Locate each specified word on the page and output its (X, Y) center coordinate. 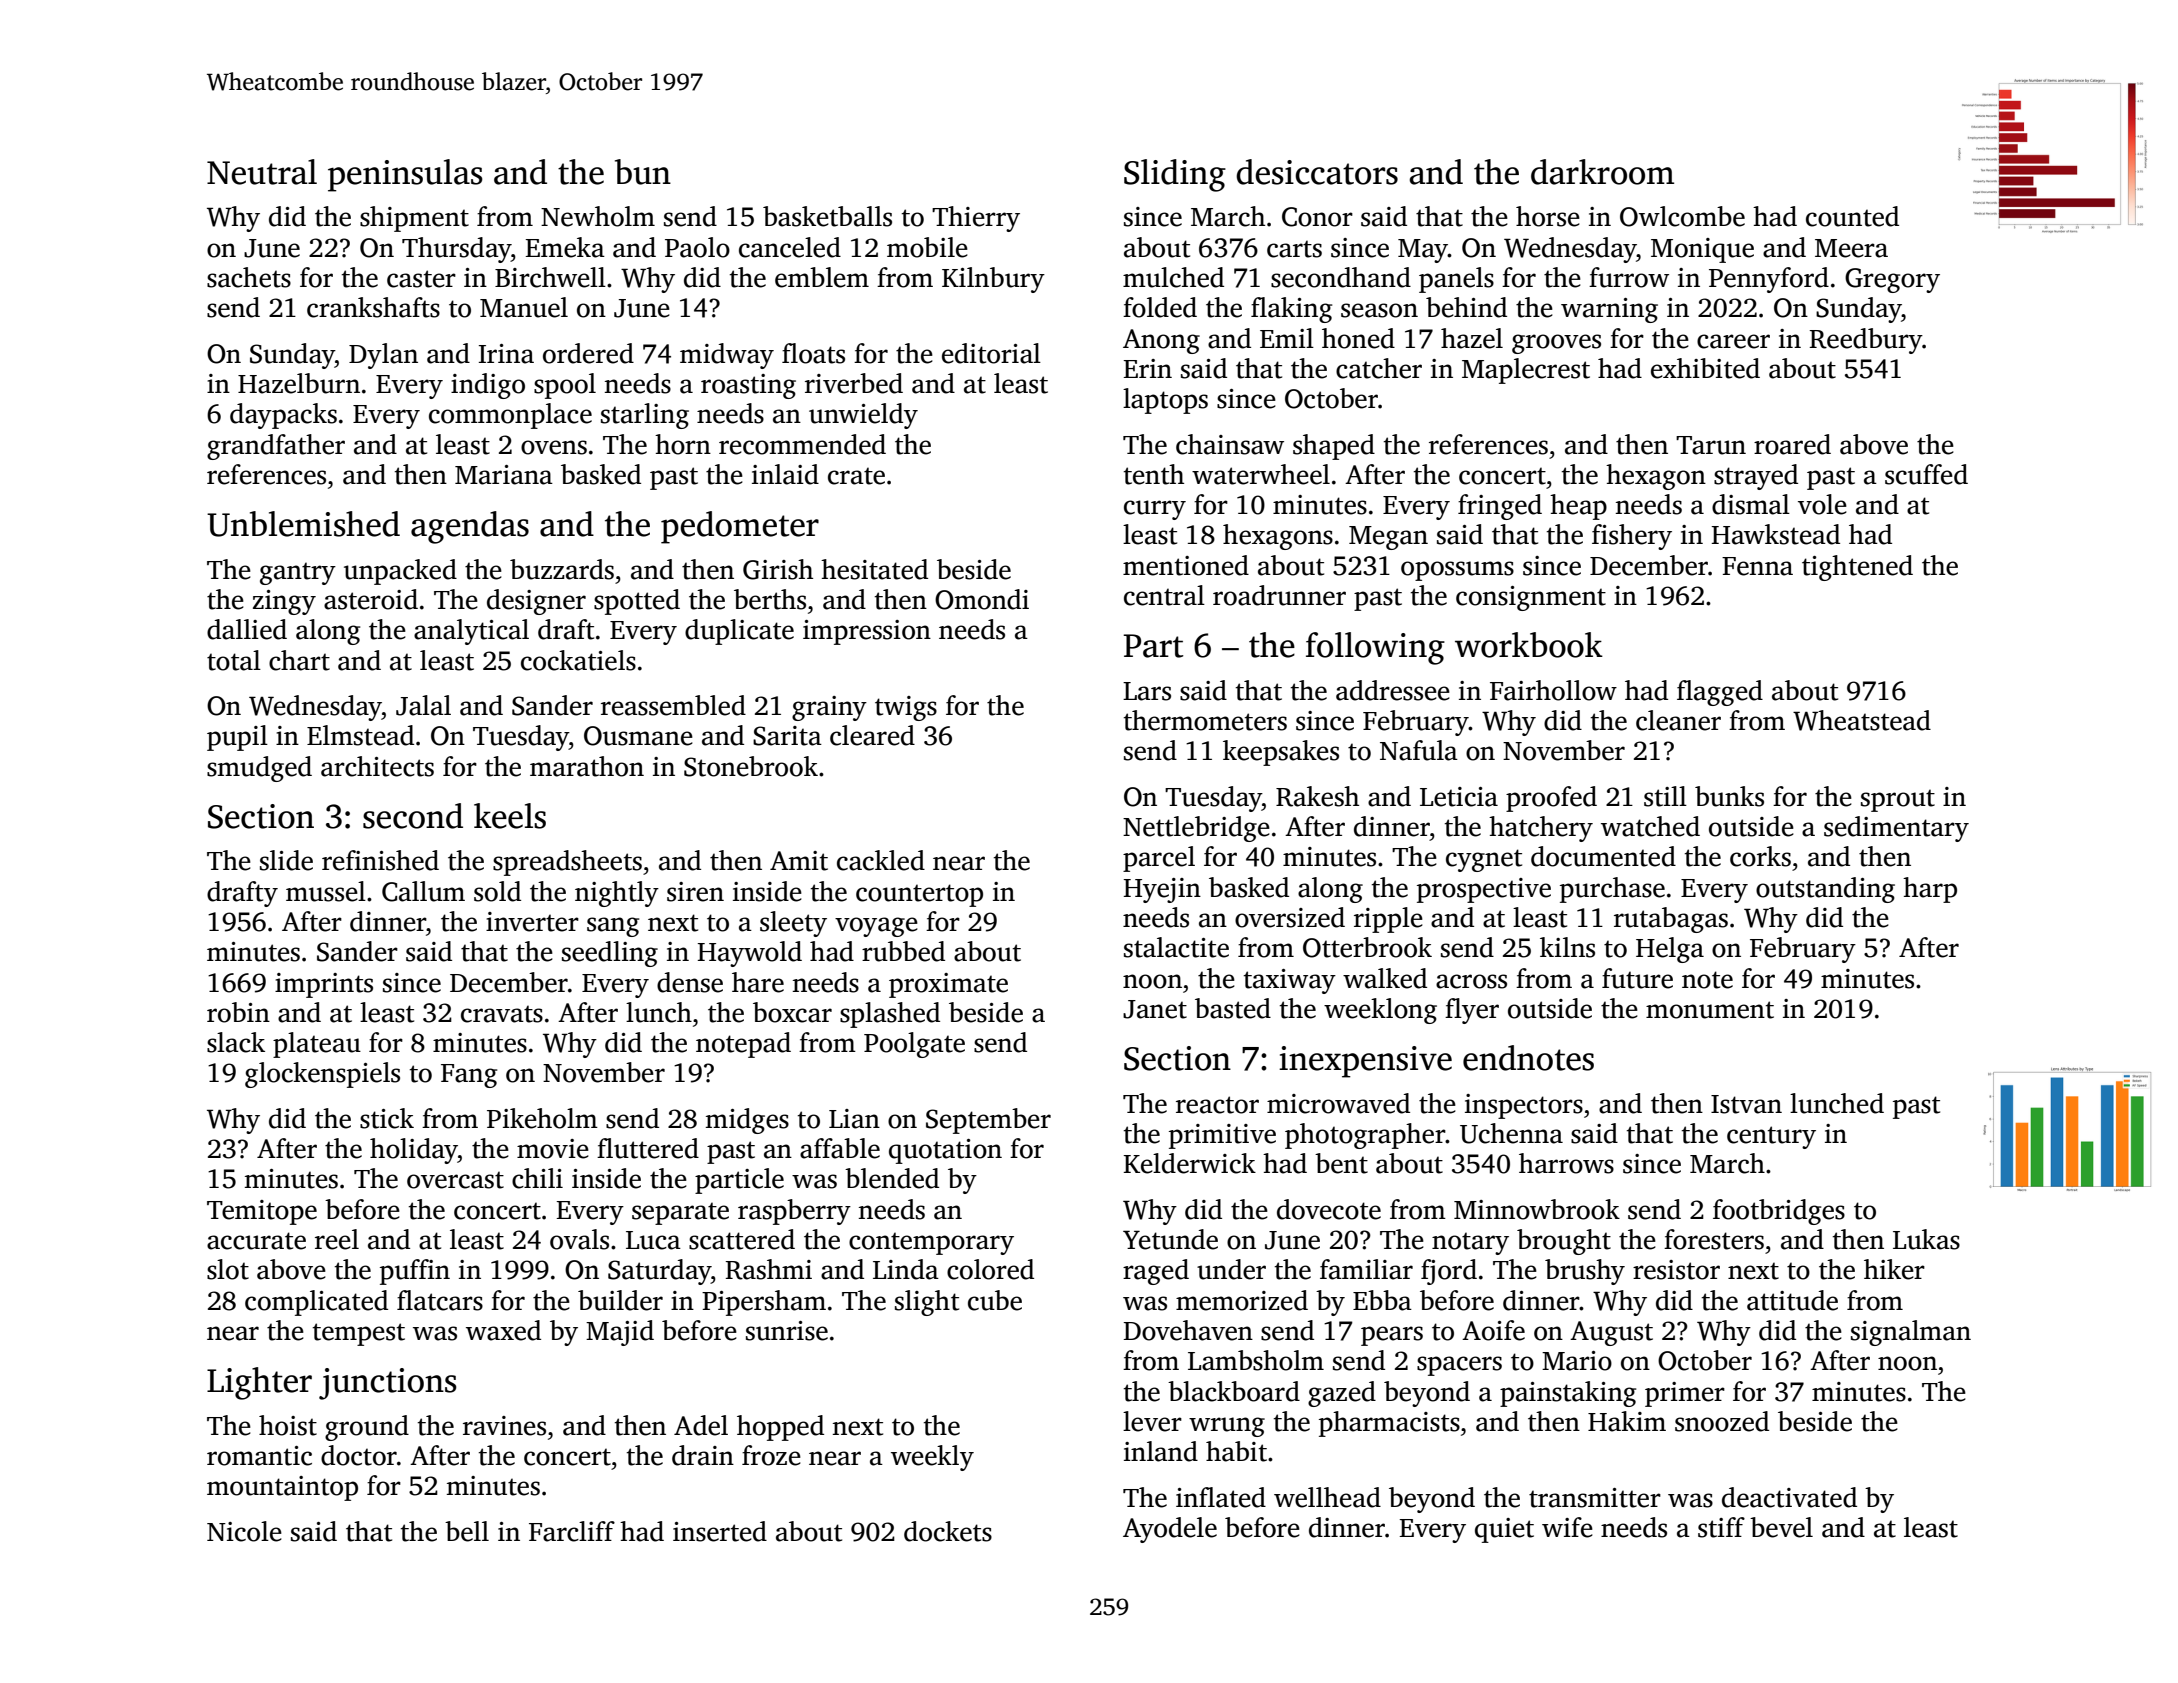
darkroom (1602, 172)
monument (1710, 1010)
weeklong (1380, 1011)
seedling (610, 954)
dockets (948, 1531)
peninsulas (405, 175)
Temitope (262, 1212)
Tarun (1711, 445)
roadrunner (1279, 595)
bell (467, 1531)
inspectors (1524, 1106)
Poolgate (914, 1045)
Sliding (1175, 175)
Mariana (504, 475)
